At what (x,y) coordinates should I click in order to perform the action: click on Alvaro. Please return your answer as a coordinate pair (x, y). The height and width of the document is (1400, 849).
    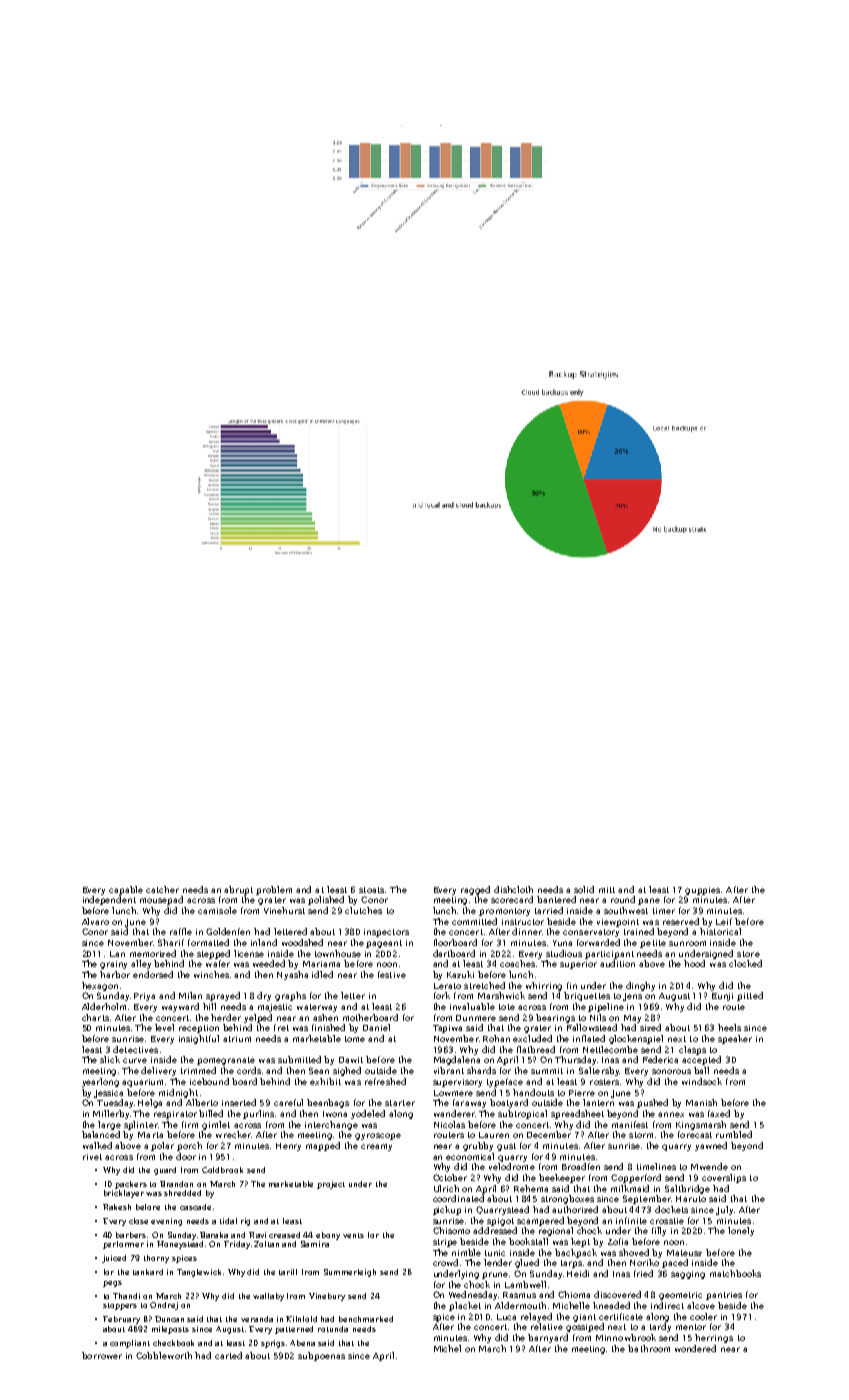
    Looking at the image, I should click on (95, 921).
